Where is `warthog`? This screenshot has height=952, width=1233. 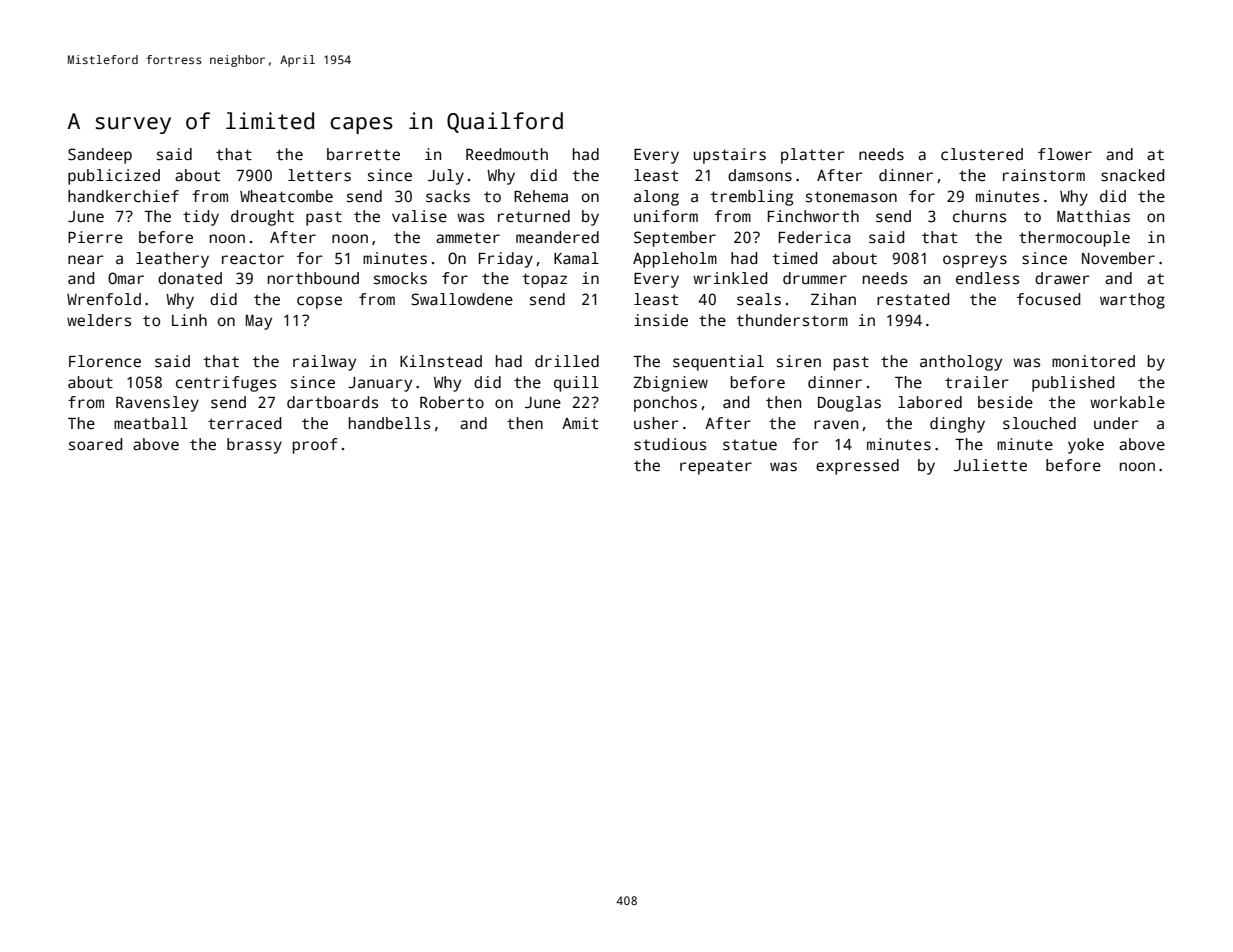 warthog is located at coordinates (1132, 301).
